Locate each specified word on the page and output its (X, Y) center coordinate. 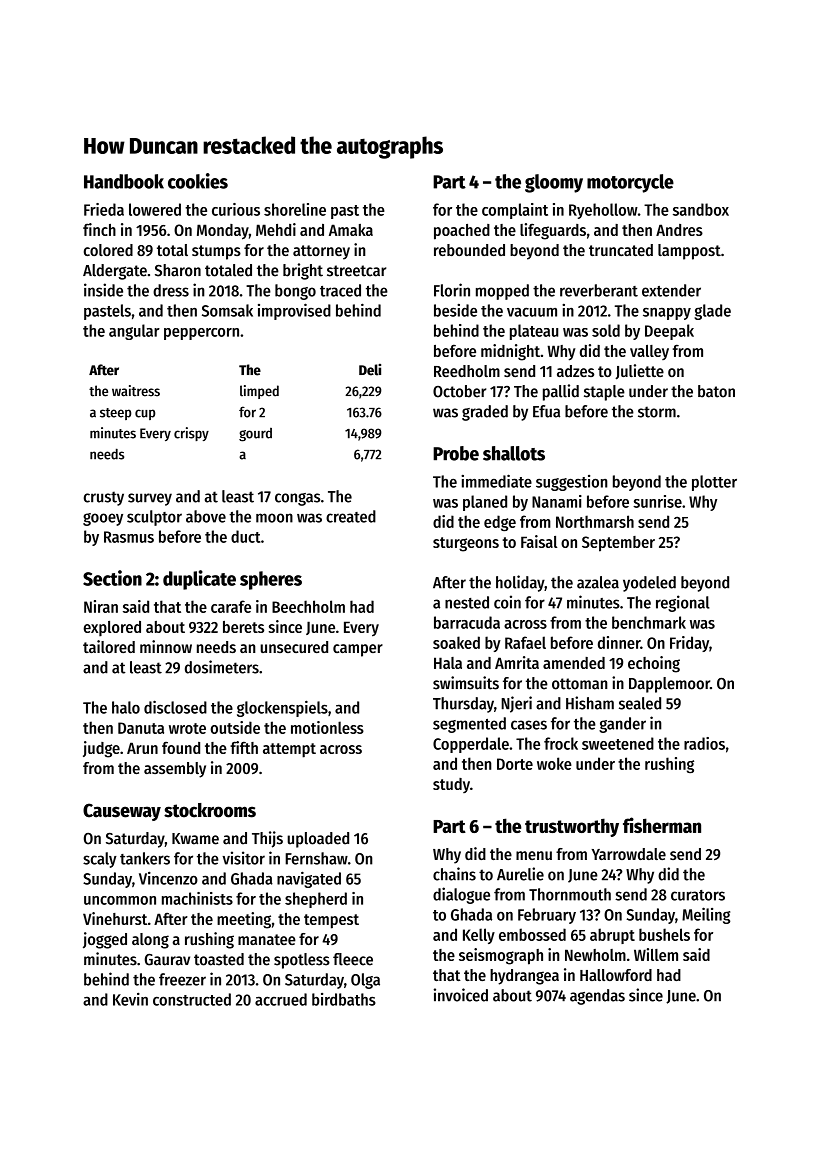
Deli (370, 370)
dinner (619, 642)
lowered (155, 209)
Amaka (351, 230)
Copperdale (471, 745)
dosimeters (222, 667)
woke (554, 763)
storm (657, 412)
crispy (191, 434)
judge (101, 749)
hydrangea (524, 977)
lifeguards (553, 231)
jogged (105, 940)
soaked (456, 642)
